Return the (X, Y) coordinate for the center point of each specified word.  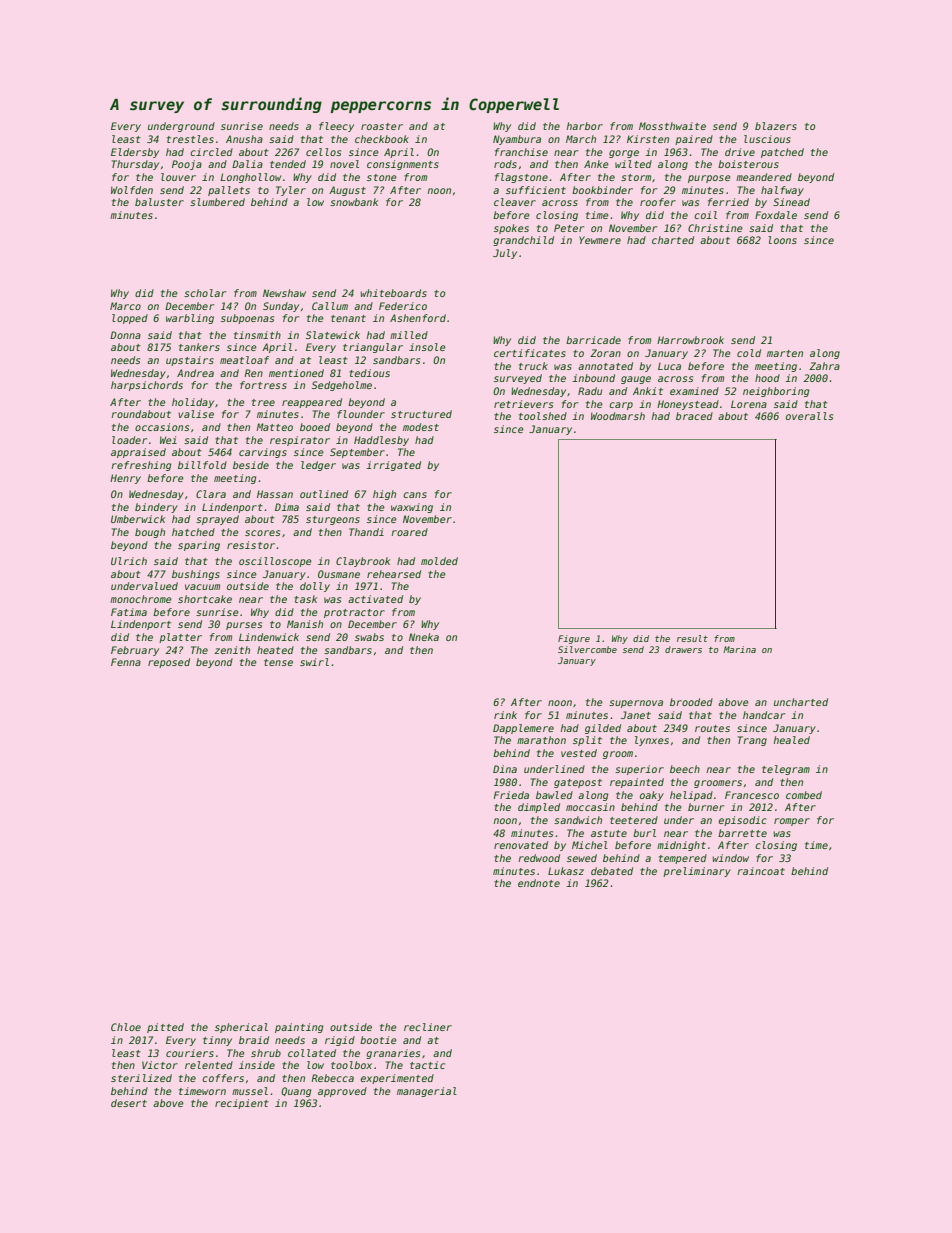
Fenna (126, 662)
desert (129, 1103)
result (692, 638)
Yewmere (600, 240)
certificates (530, 353)
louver (178, 177)
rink (505, 715)
